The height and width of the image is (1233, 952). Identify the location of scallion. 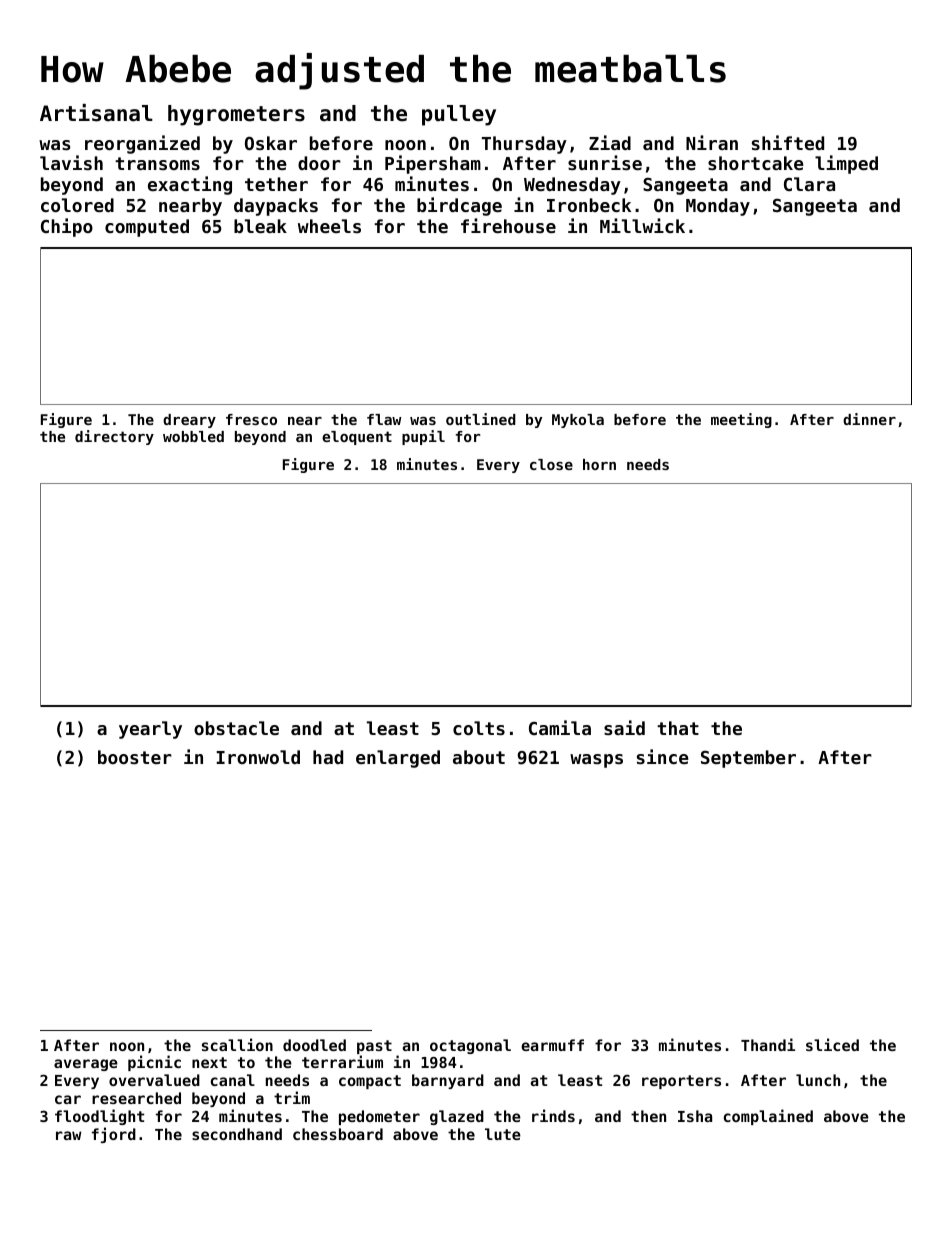
(237, 1044).
